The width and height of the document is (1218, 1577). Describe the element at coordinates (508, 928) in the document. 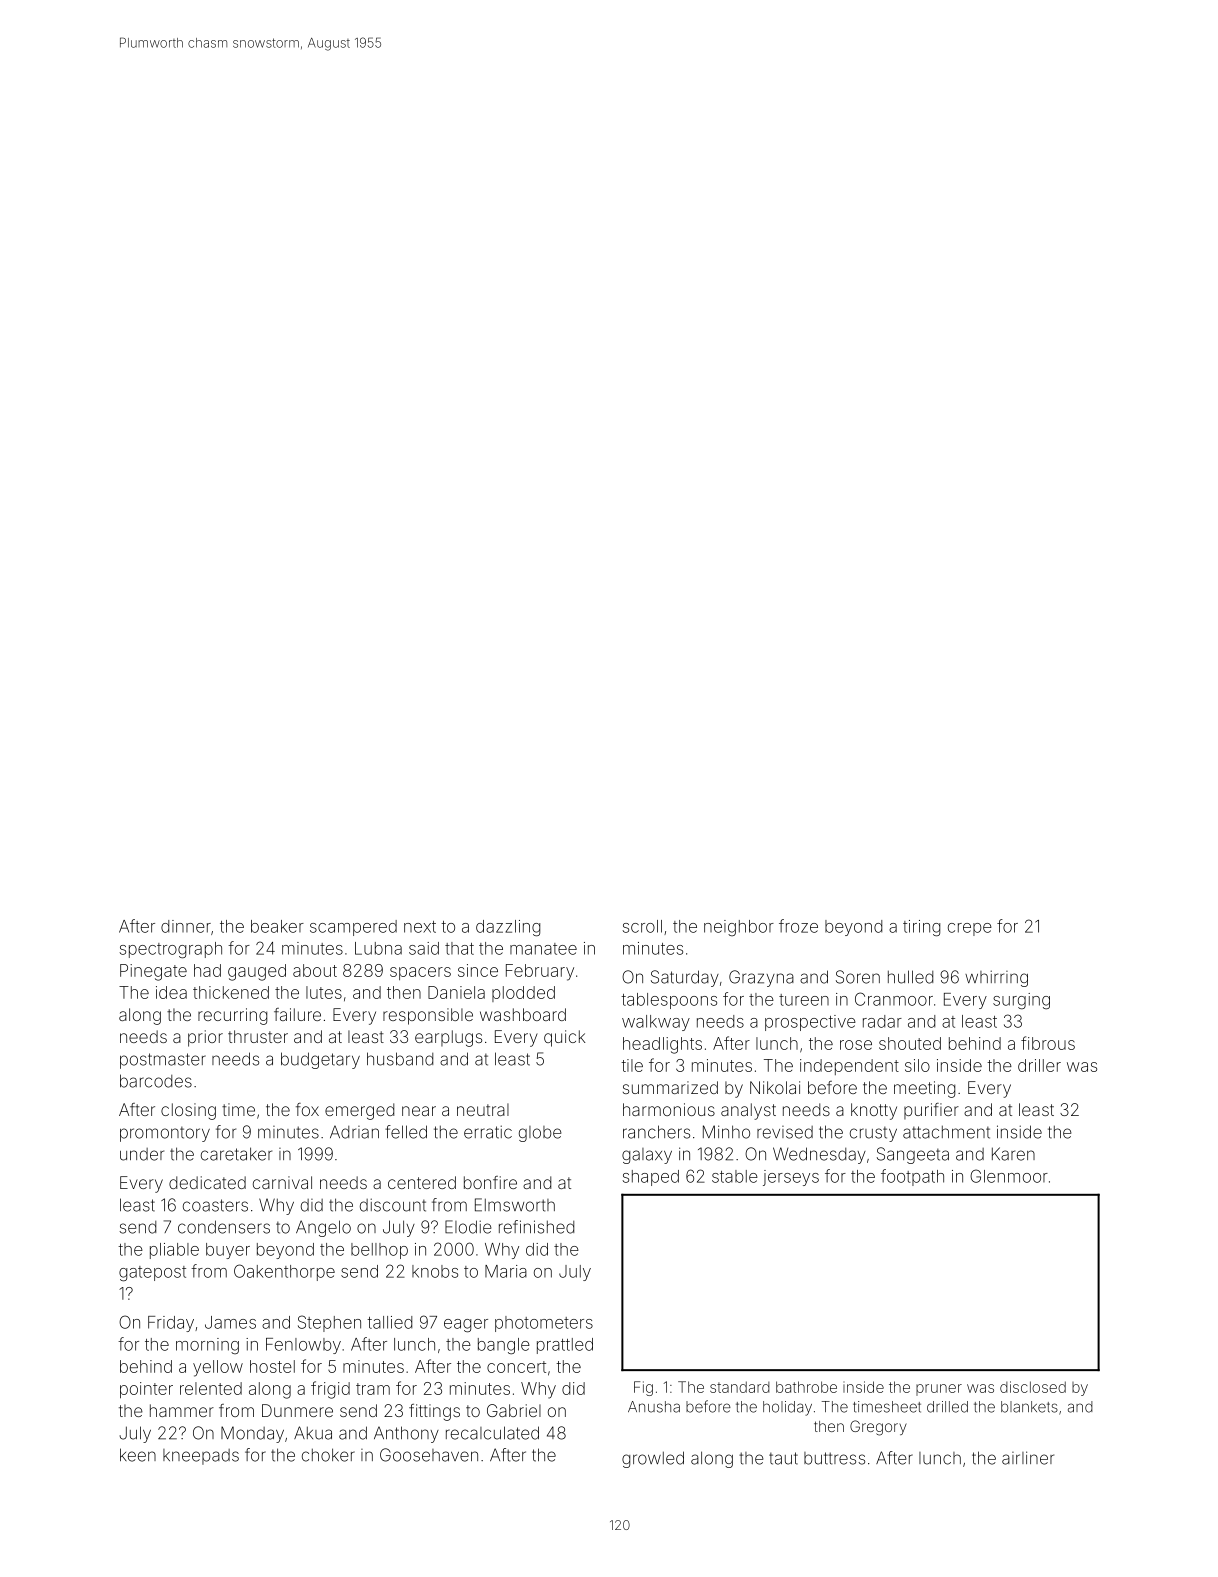

I see `dazzling` at that location.
